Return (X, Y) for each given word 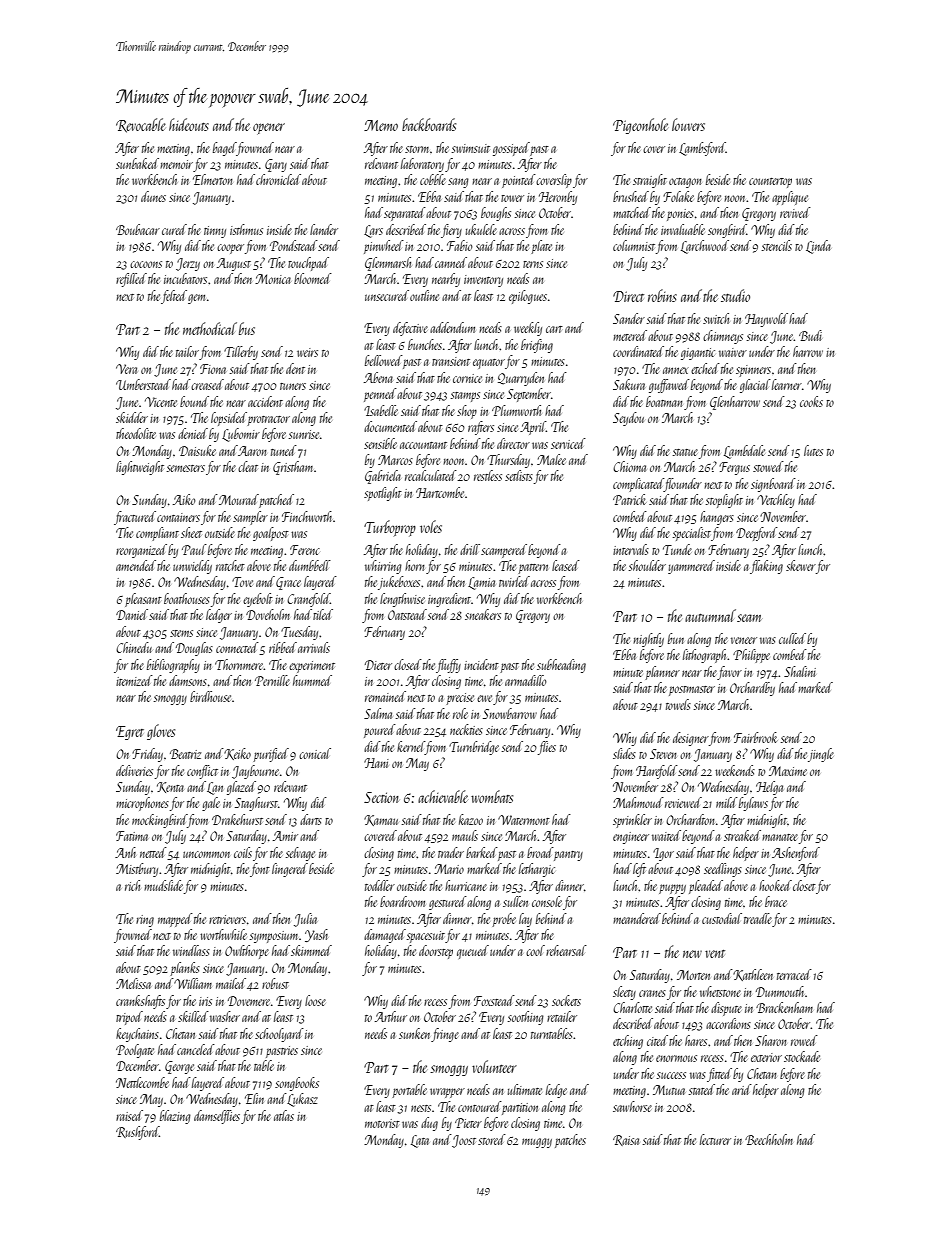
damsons (188, 680)
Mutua (669, 1090)
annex (675, 370)
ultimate (525, 1089)
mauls (465, 835)
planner (662, 673)
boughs (496, 214)
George (179, 1067)
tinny (215, 232)
